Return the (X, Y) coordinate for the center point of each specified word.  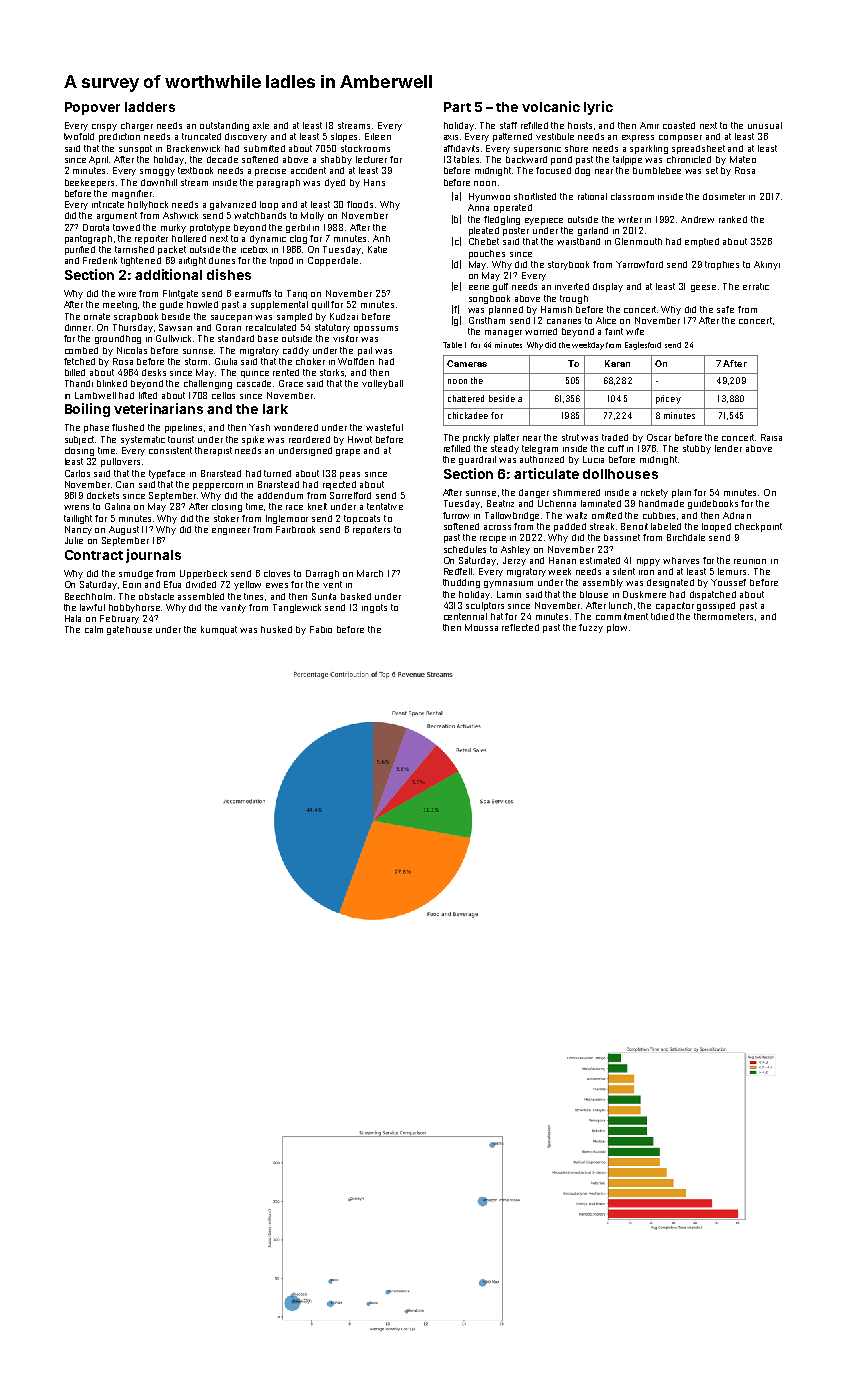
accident (308, 170)
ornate (97, 316)
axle (261, 125)
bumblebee (657, 170)
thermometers (723, 616)
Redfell (458, 571)
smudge (136, 574)
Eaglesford (643, 346)
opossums (376, 329)
